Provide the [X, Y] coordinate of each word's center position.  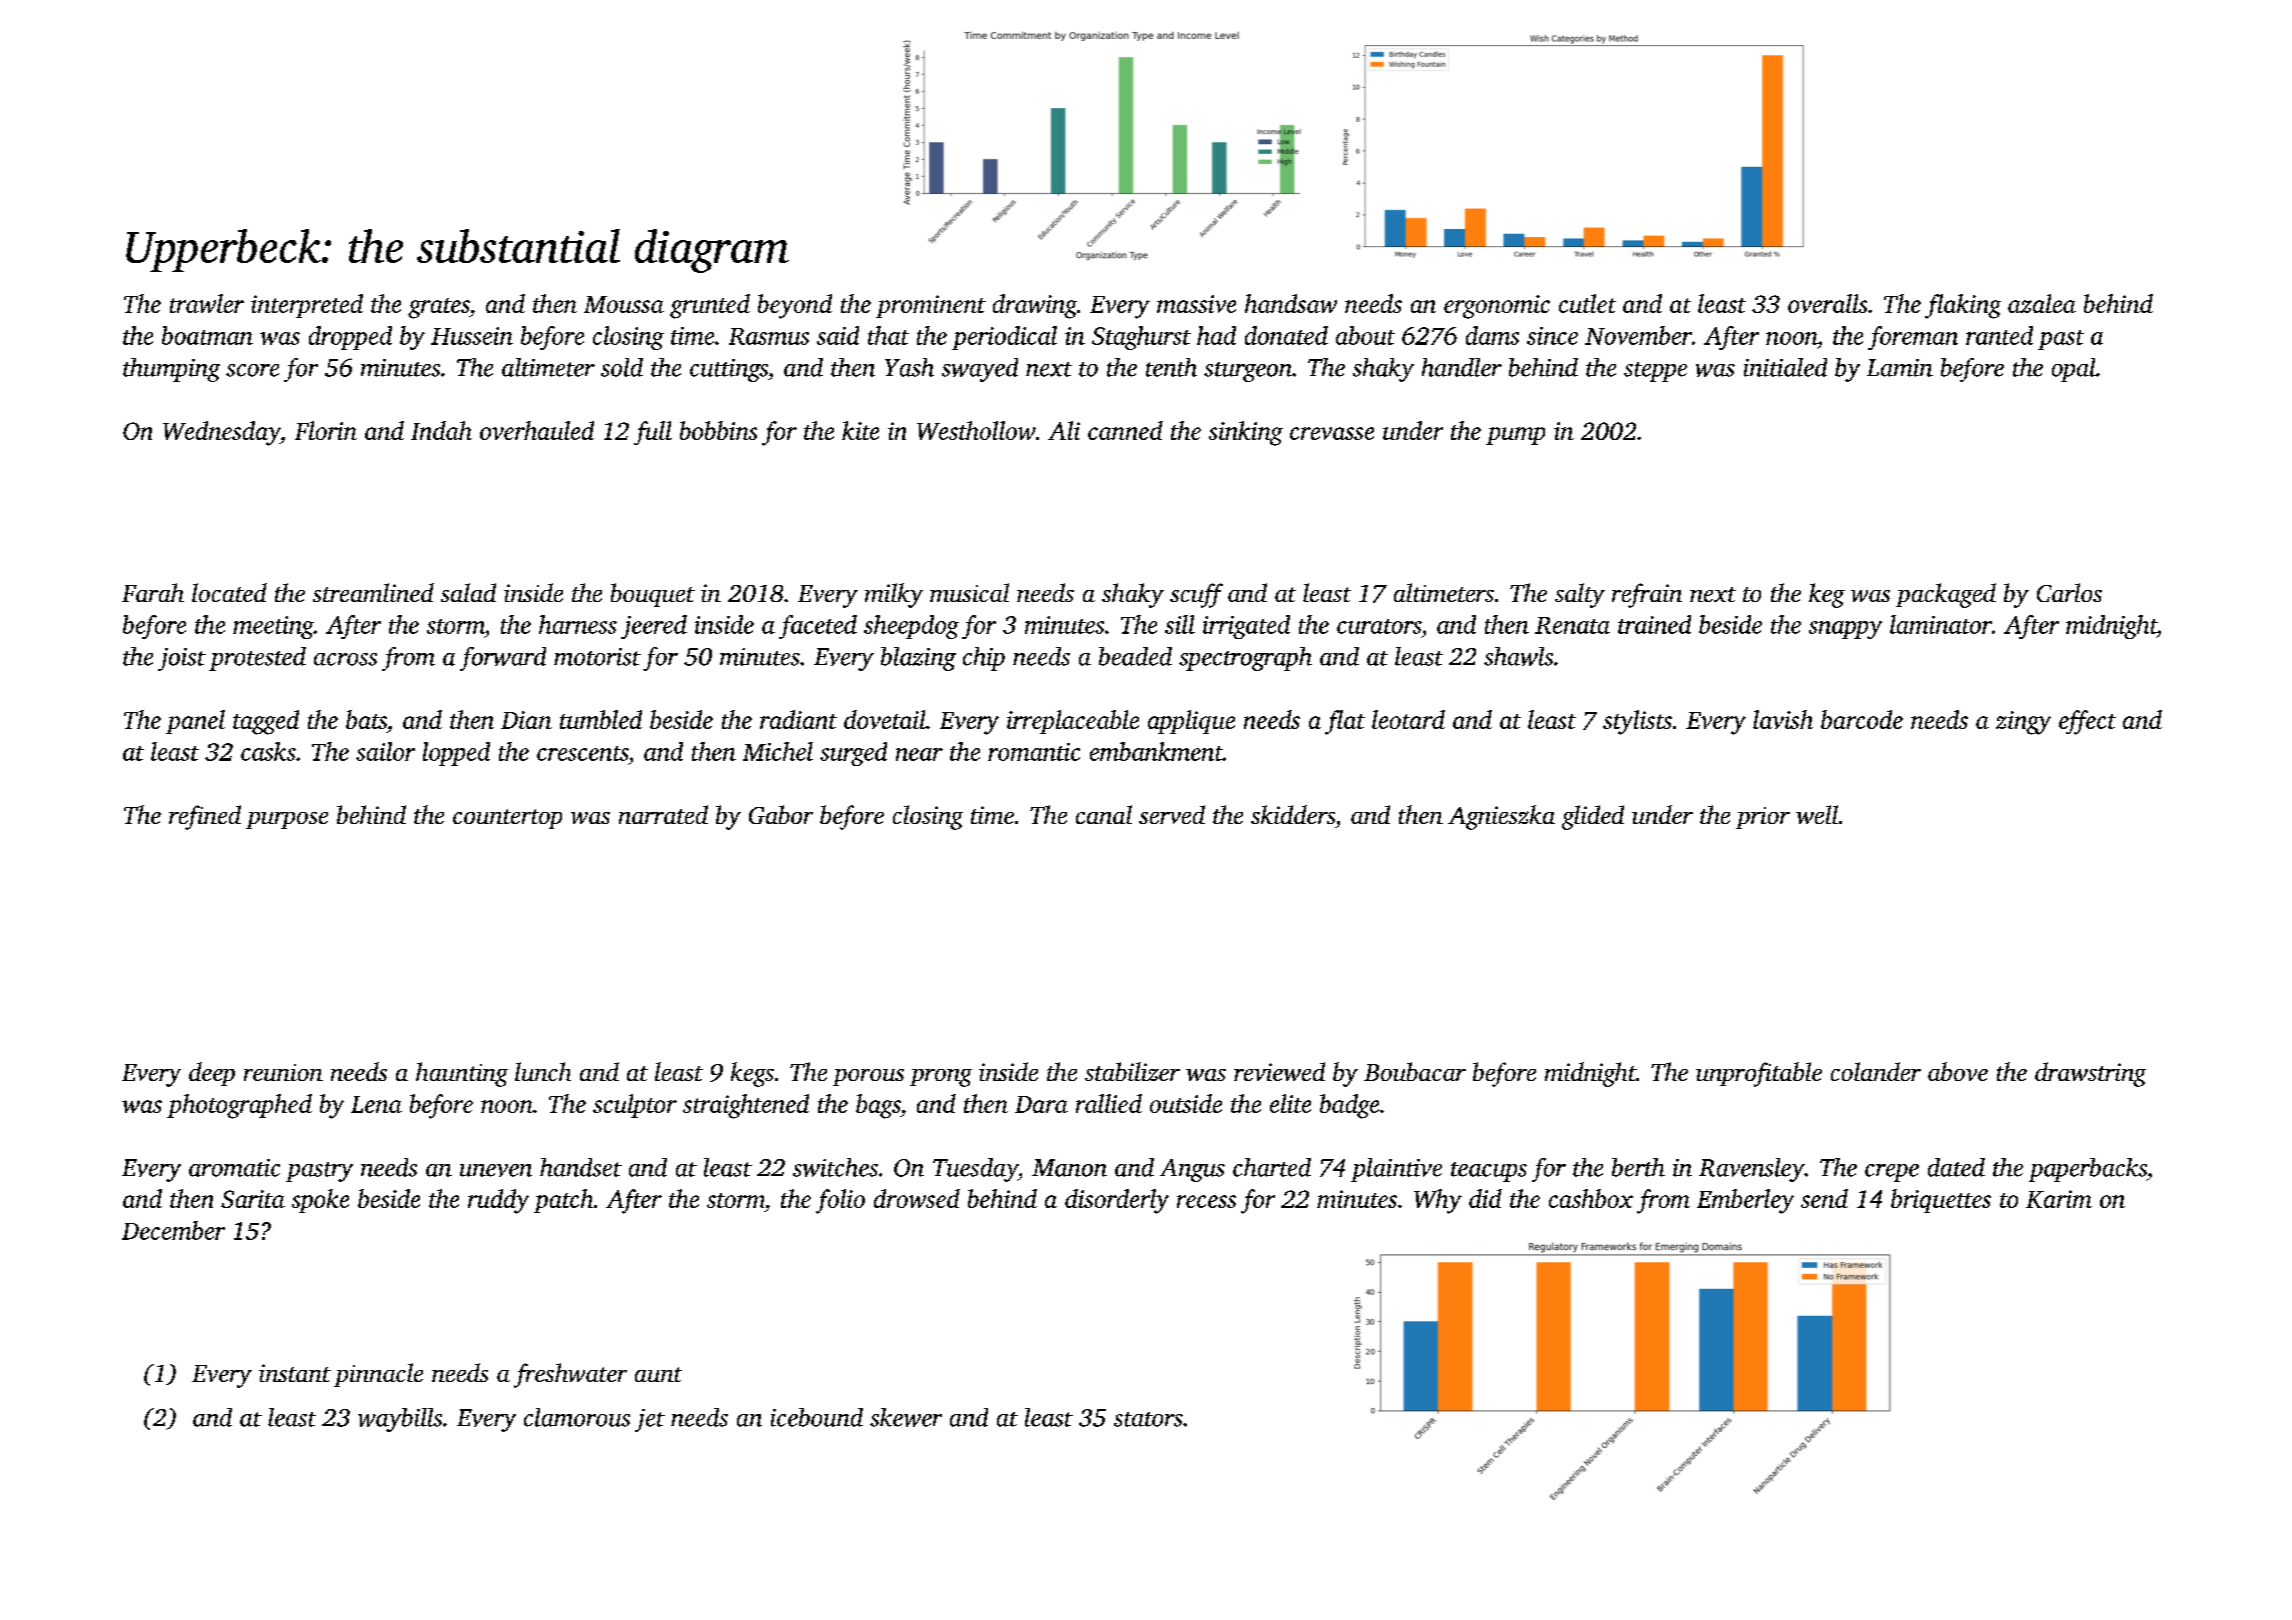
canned [1125, 430]
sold [622, 367]
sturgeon [1248, 372]
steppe [1655, 372]
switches [835, 1167]
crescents [582, 753]
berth [1638, 1167]
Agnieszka [1501, 817]
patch [563, 1201]
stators [1148, 1419]
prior [1763, 818]
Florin [326, 430]
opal [2074, 370]
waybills [400, 1420]
